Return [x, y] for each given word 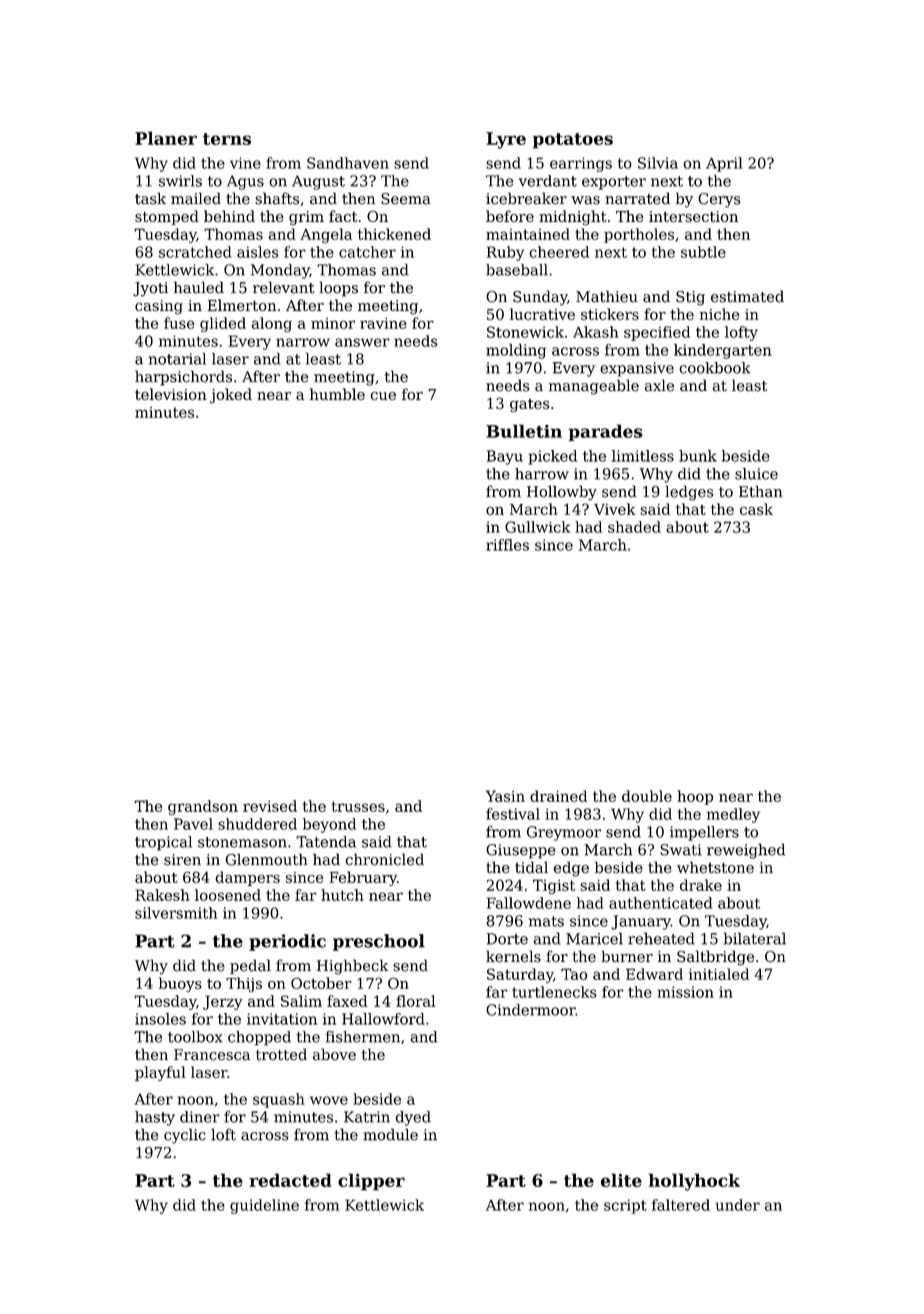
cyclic [185, 1136]
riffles [507, 545]
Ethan [761, 491]
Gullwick [538, 527]
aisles [258, 252]
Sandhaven [348, 163]
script [625, 1206]
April [724, 164]
